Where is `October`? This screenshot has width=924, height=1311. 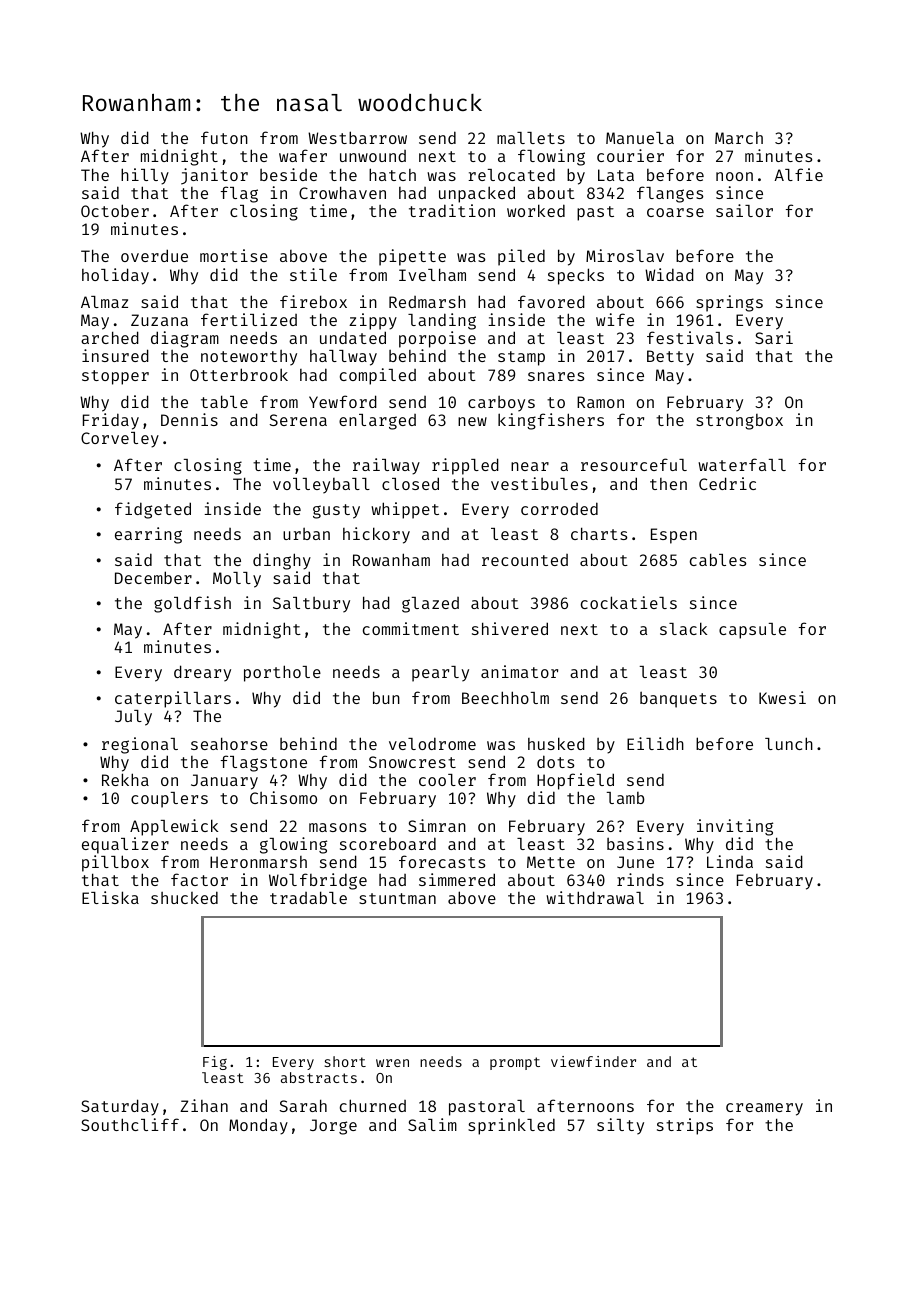
October is located at coordinates (115, 210).
